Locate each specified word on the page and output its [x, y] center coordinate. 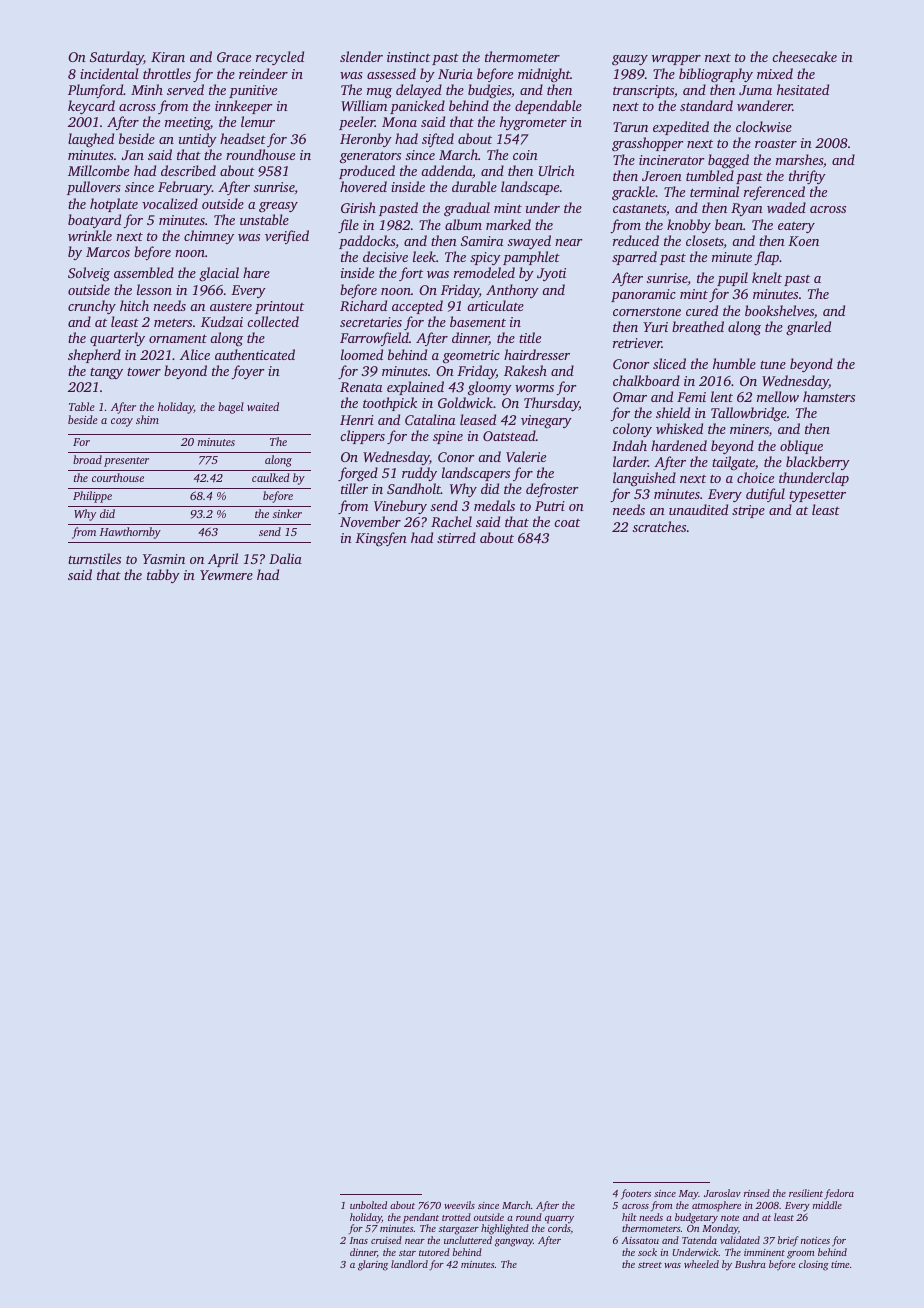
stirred [456, 537]
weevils [459, 1205]
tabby [163, 576]
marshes [799, 159]
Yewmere [226, 575]
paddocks [367, 242]
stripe [748, 511]
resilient [806, 1193]
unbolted [368, 1205]
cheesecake [804, 56]
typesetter [817, 496]
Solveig [89, 274]
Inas [359, 1240]
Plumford [95, 91]
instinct [408, 57]
